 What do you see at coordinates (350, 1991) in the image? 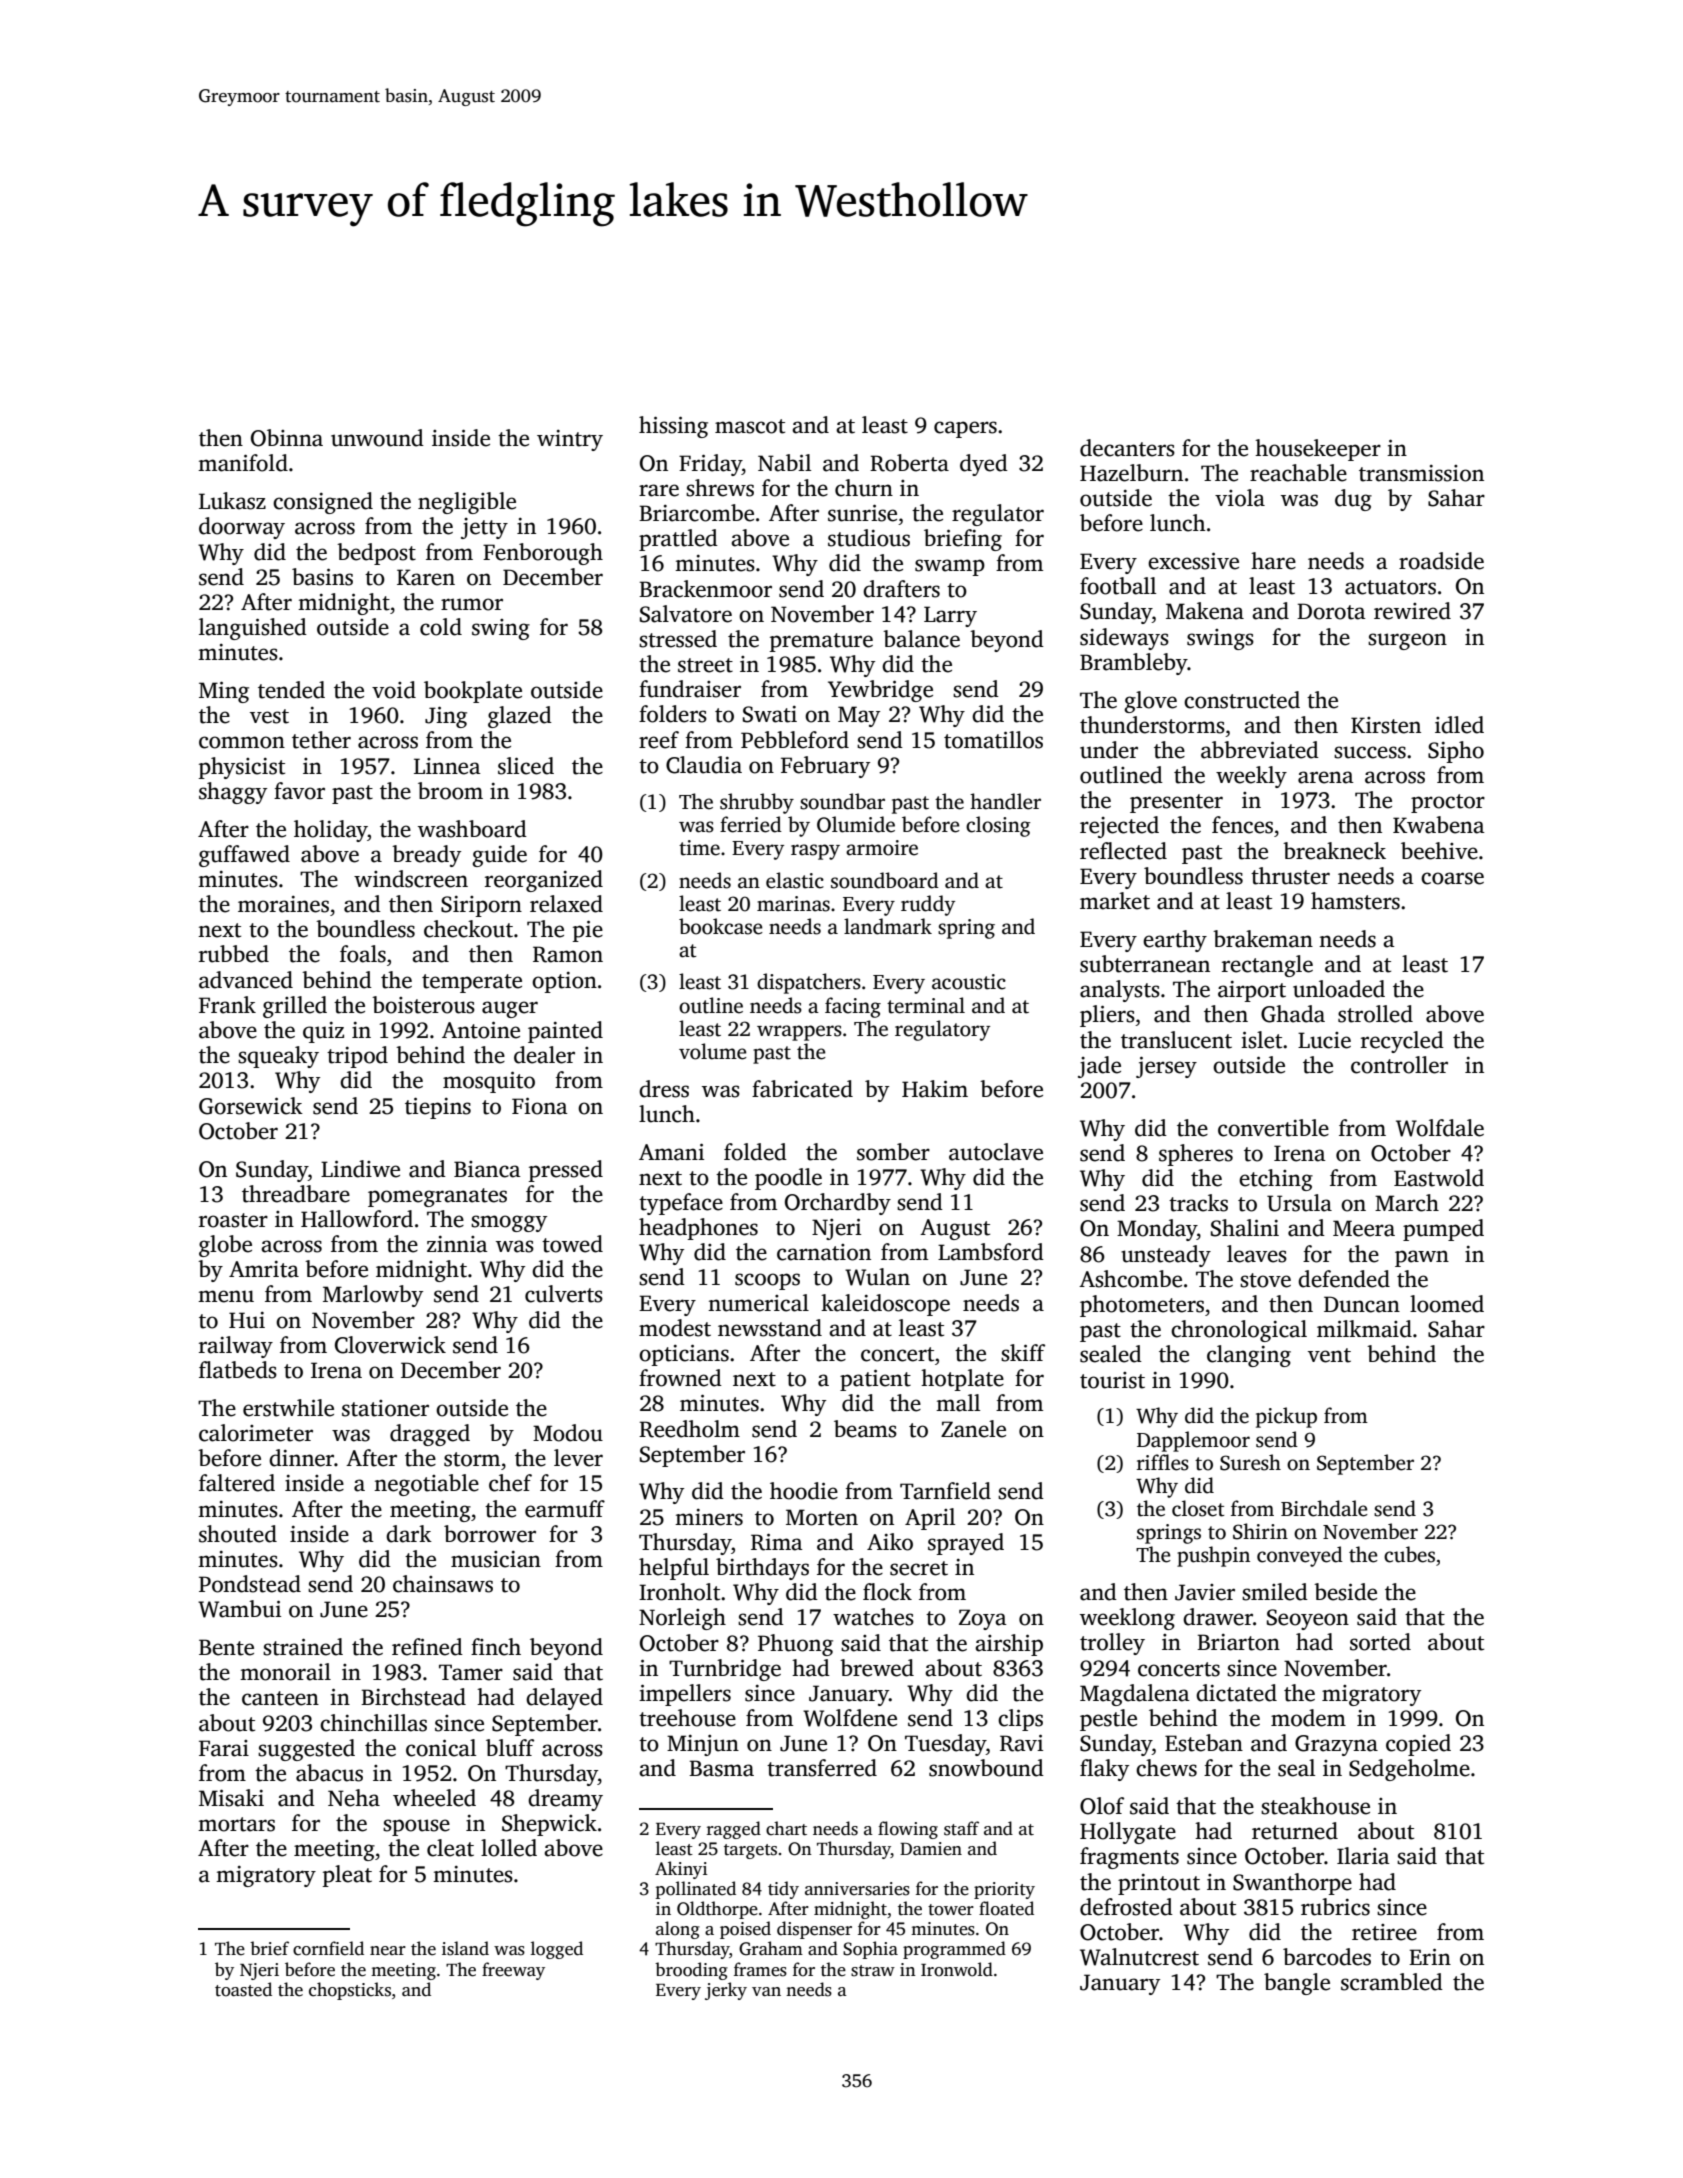
I see `chopsticks` at bounding box center [350, 1991].
